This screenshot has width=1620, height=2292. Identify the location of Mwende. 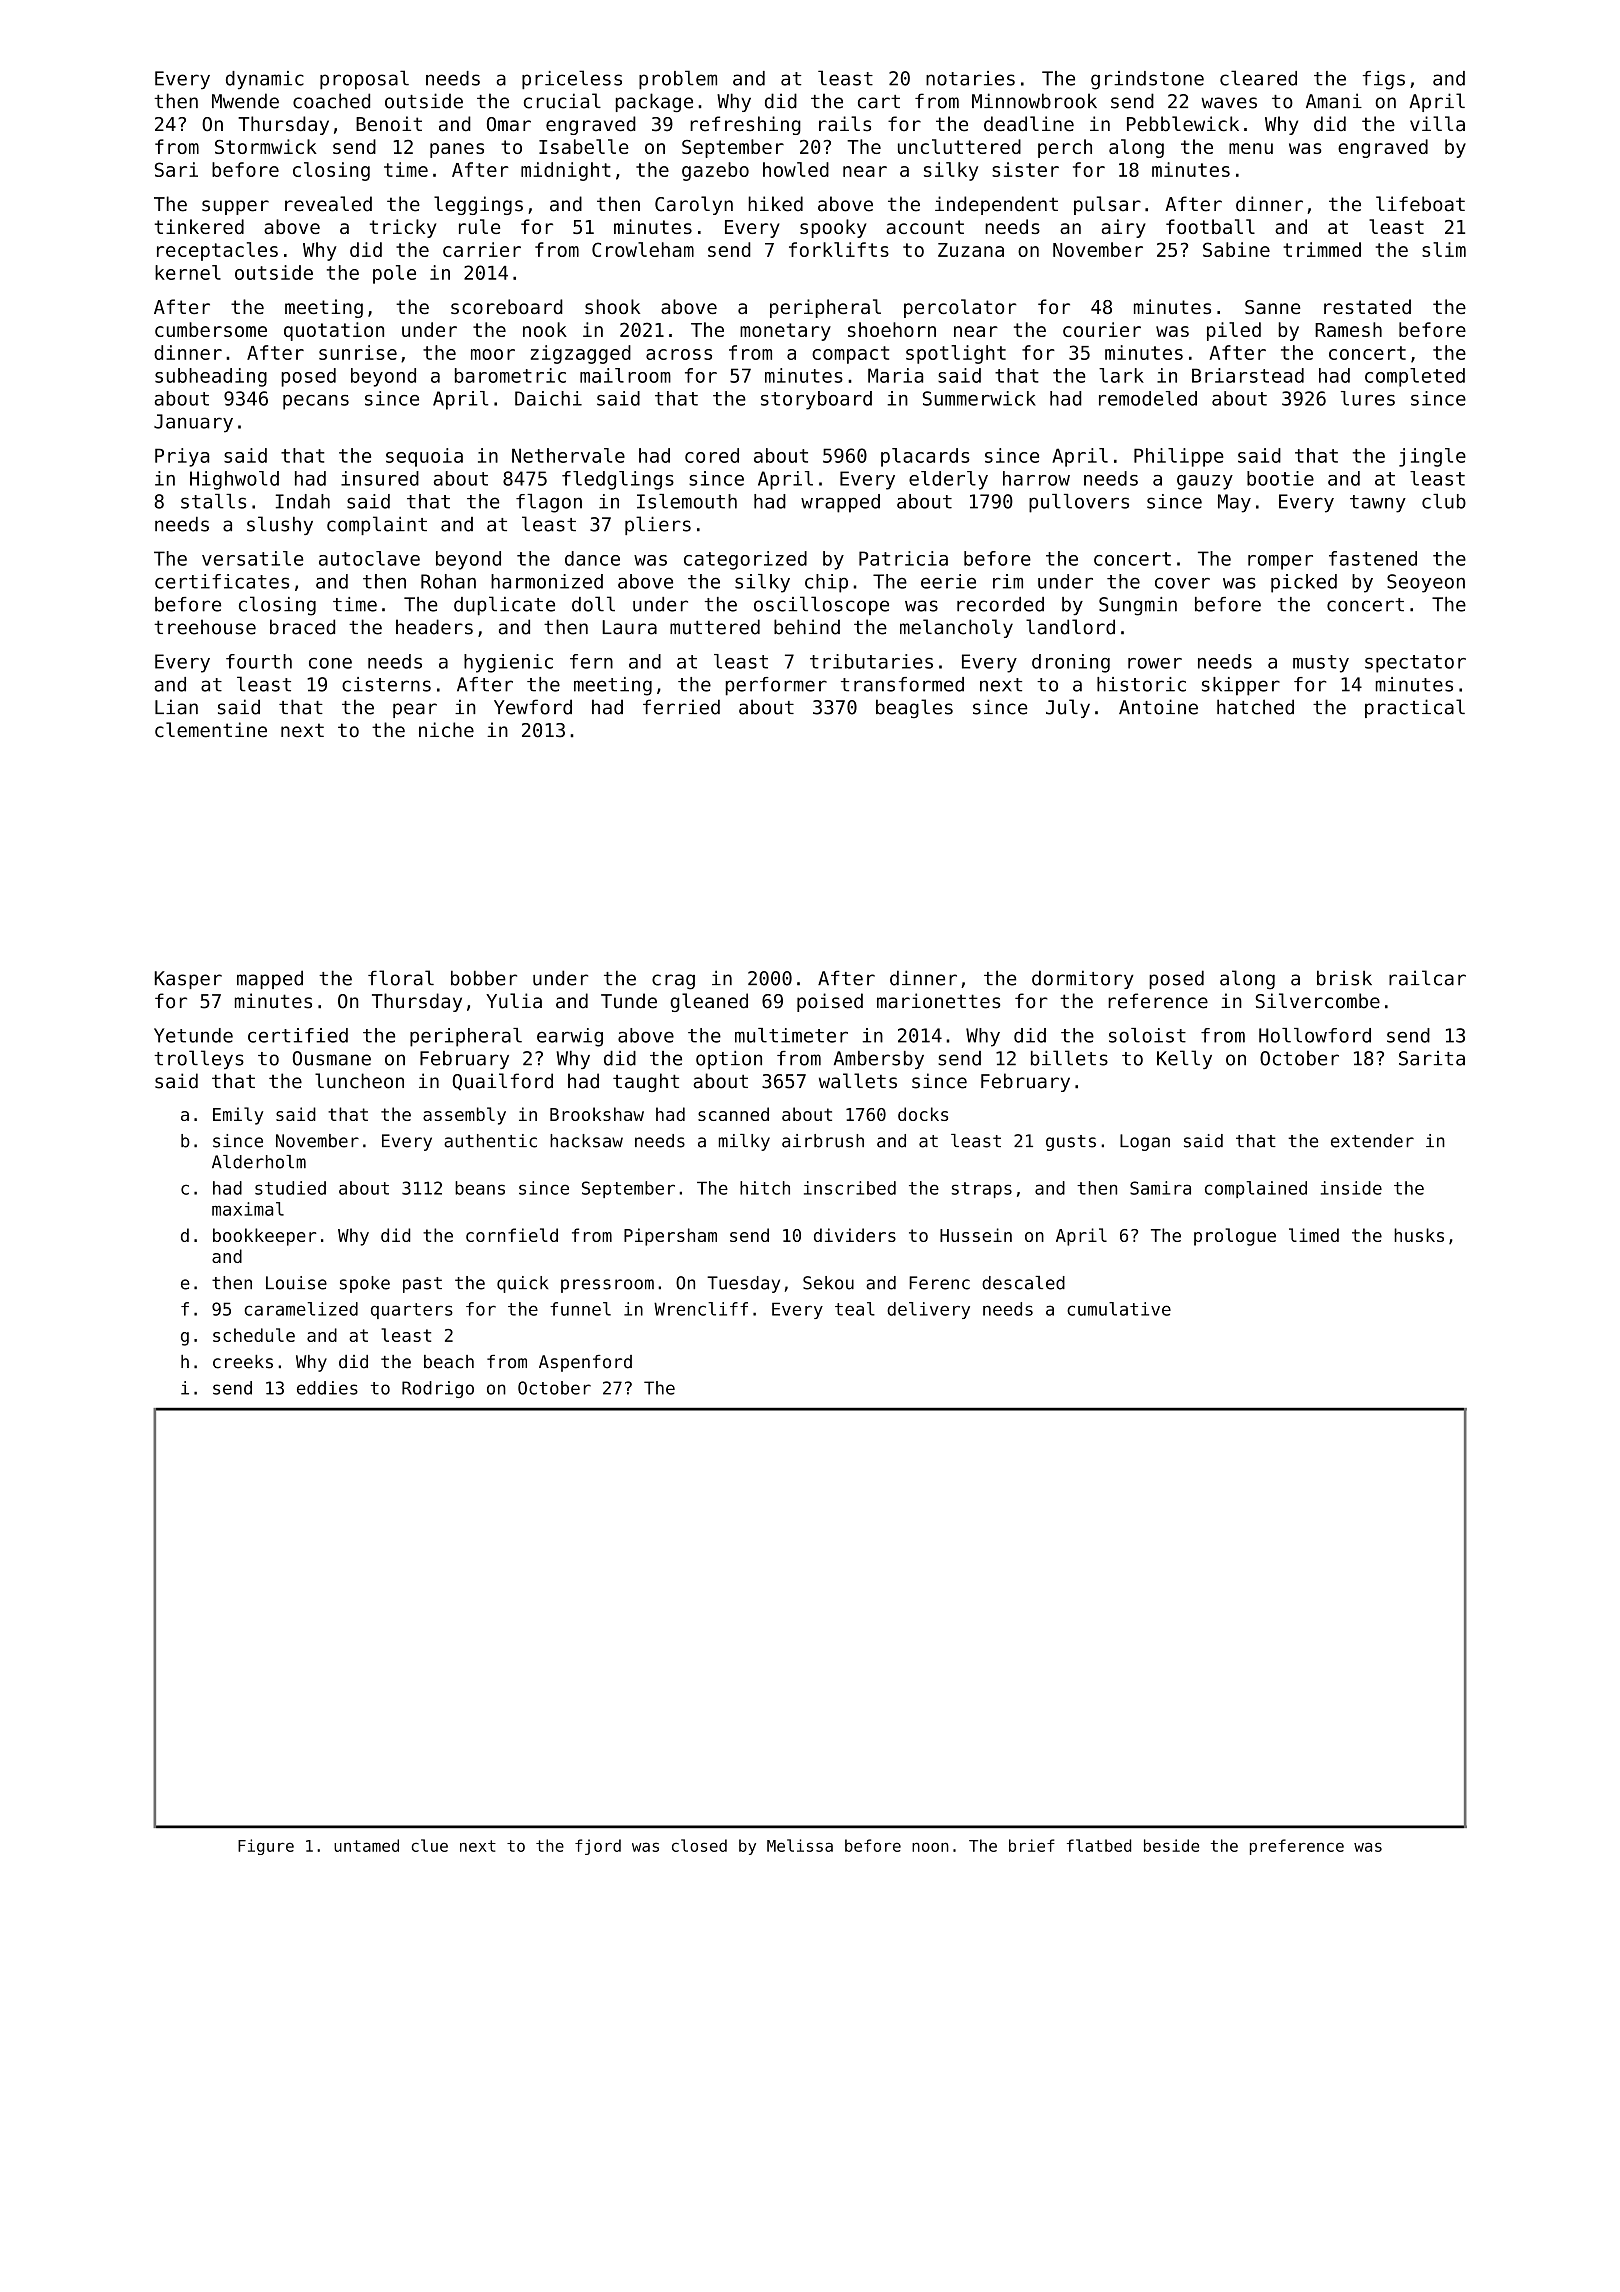
(245, 101).
